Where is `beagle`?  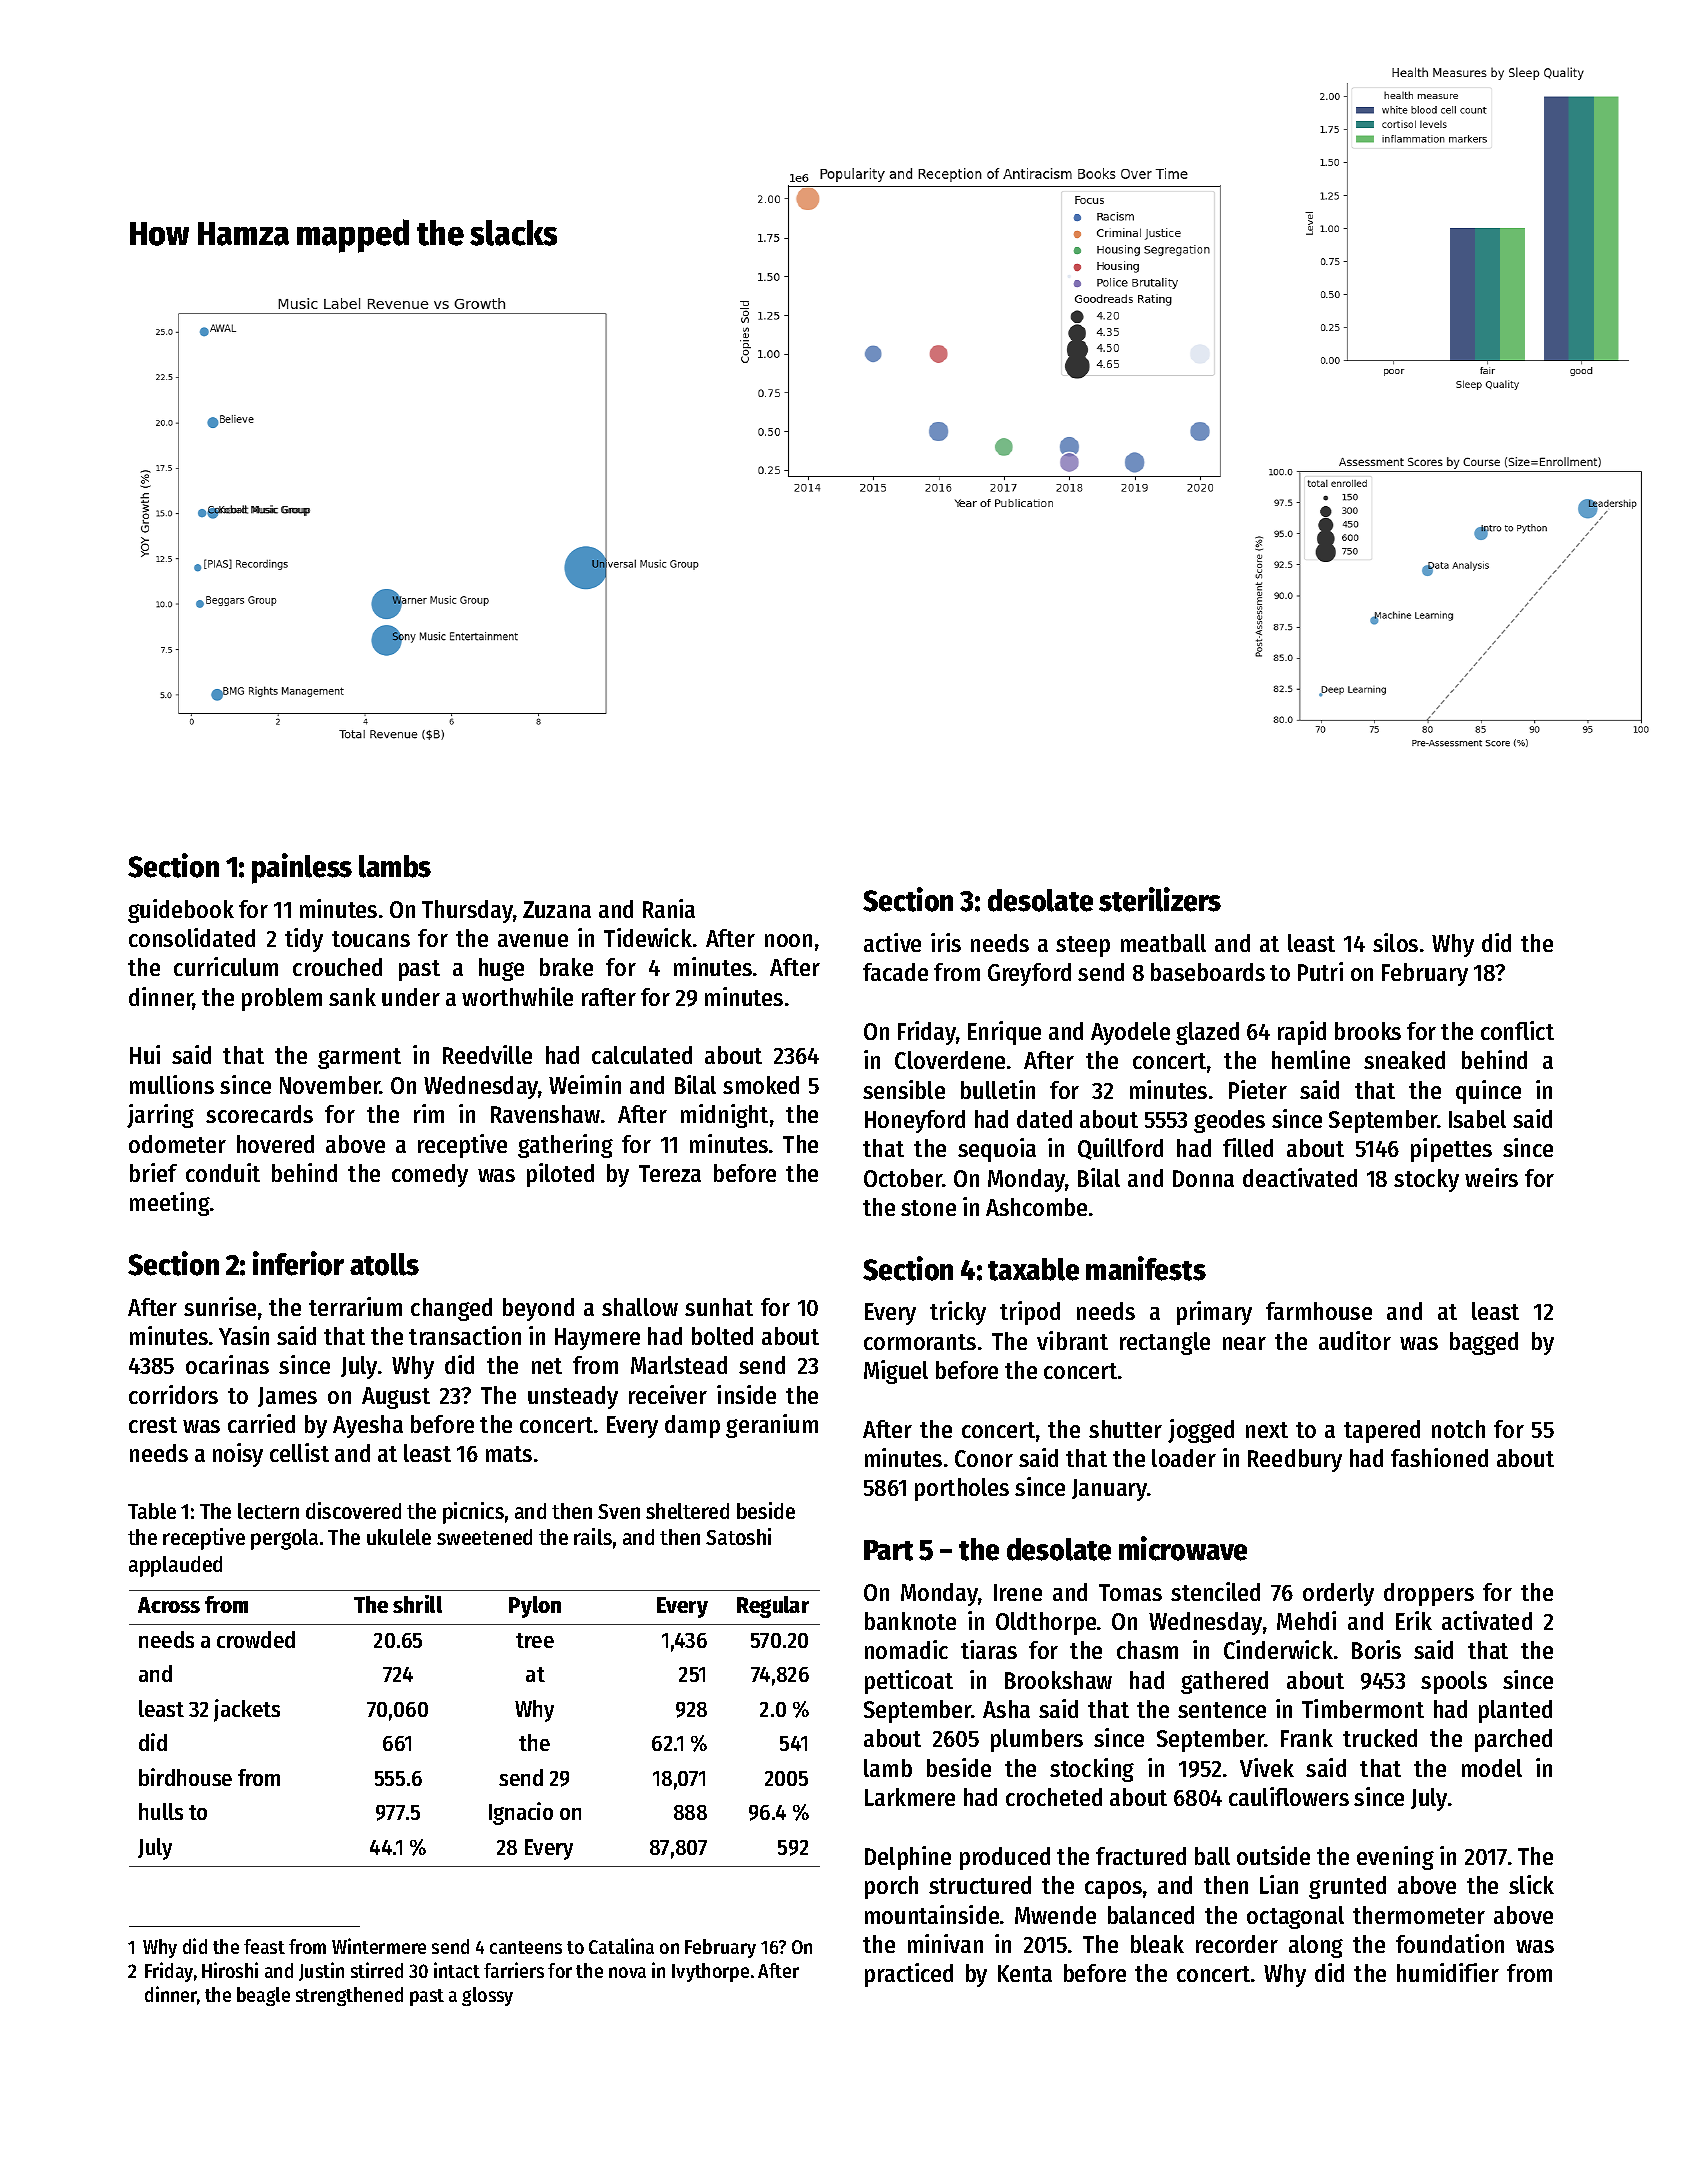
beagle is located at coordinates (263, 1996).
